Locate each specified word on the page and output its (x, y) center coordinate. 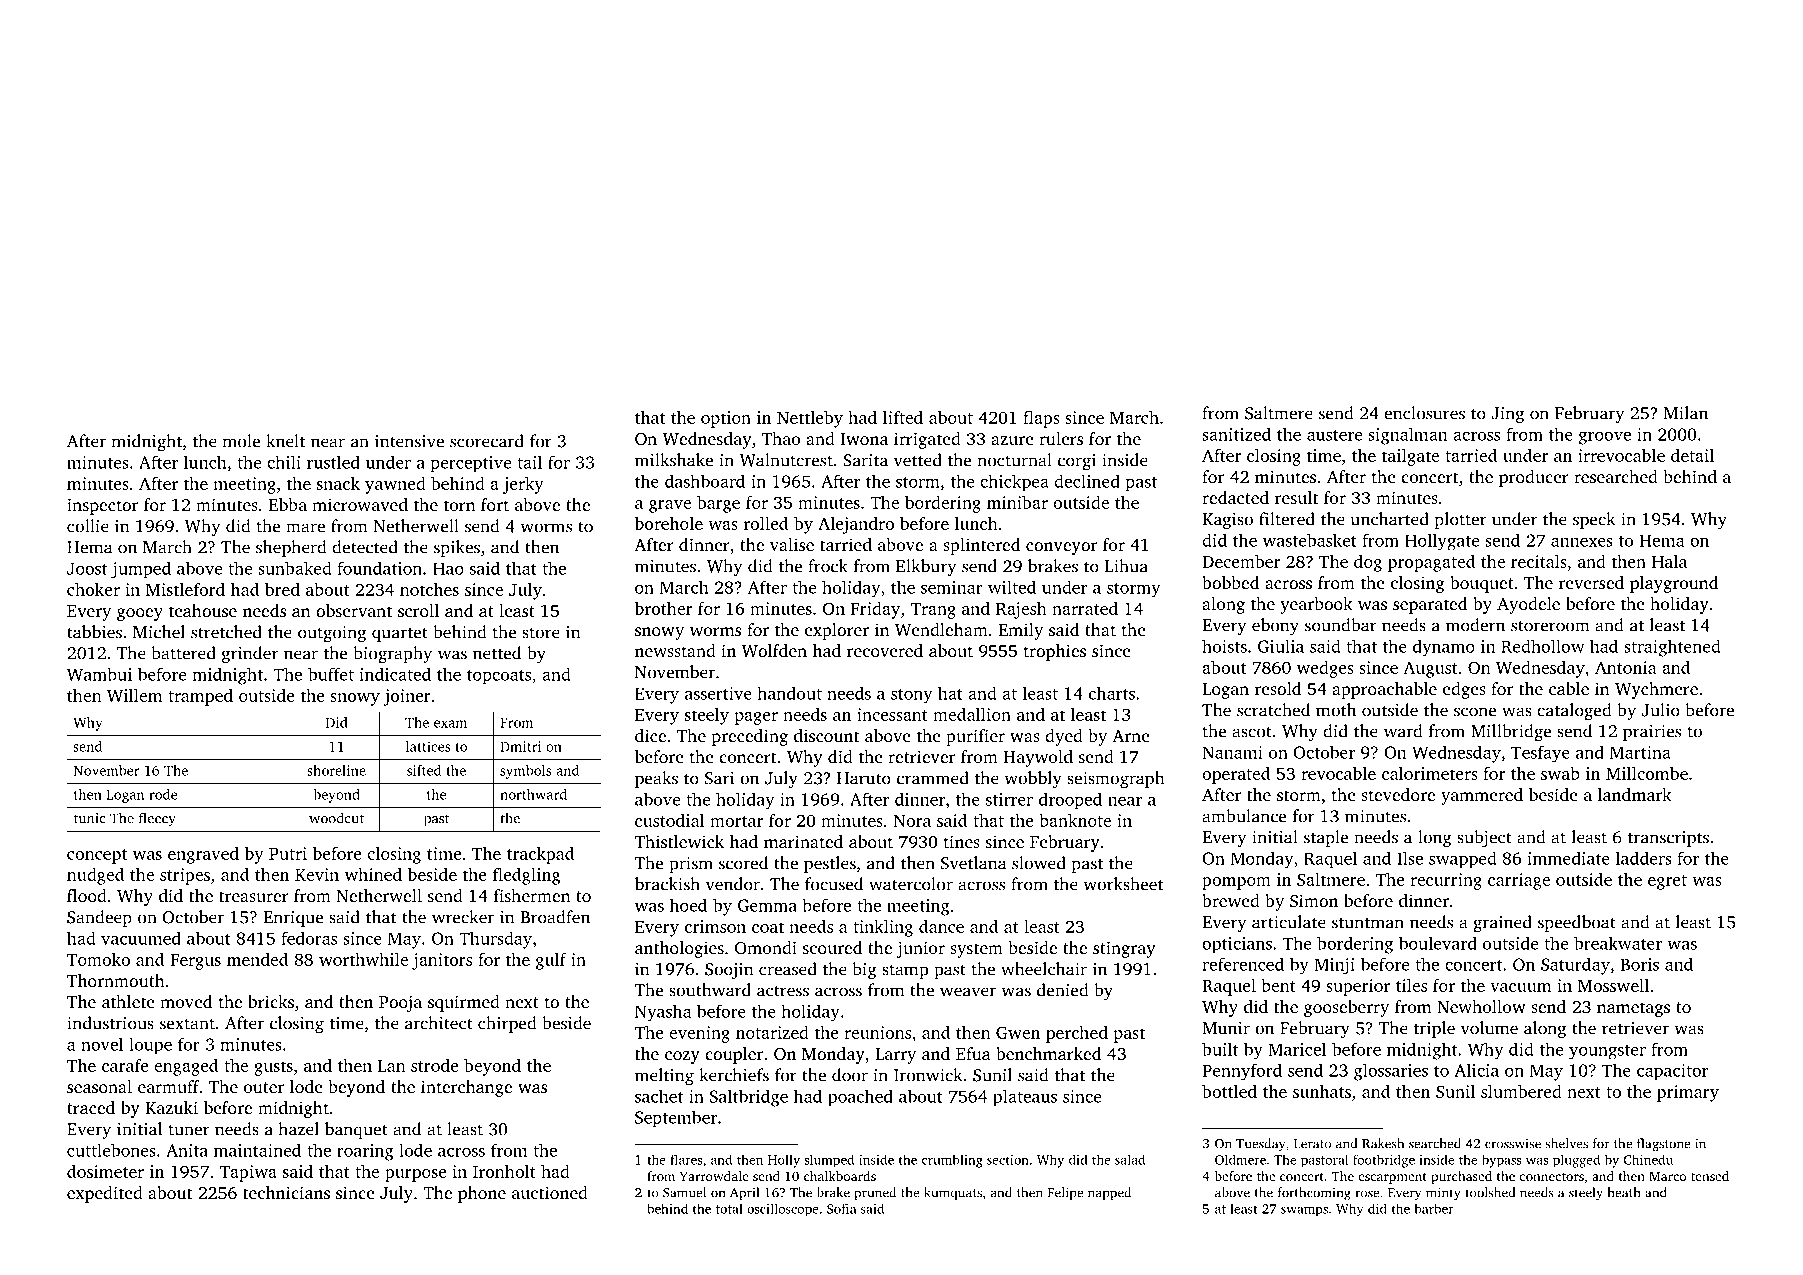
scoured (832, 947)
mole (241, 441)
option (726, 419)
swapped (1463, 860)
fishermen (532, 895)
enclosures (1424, 413)
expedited (105, 1194)
